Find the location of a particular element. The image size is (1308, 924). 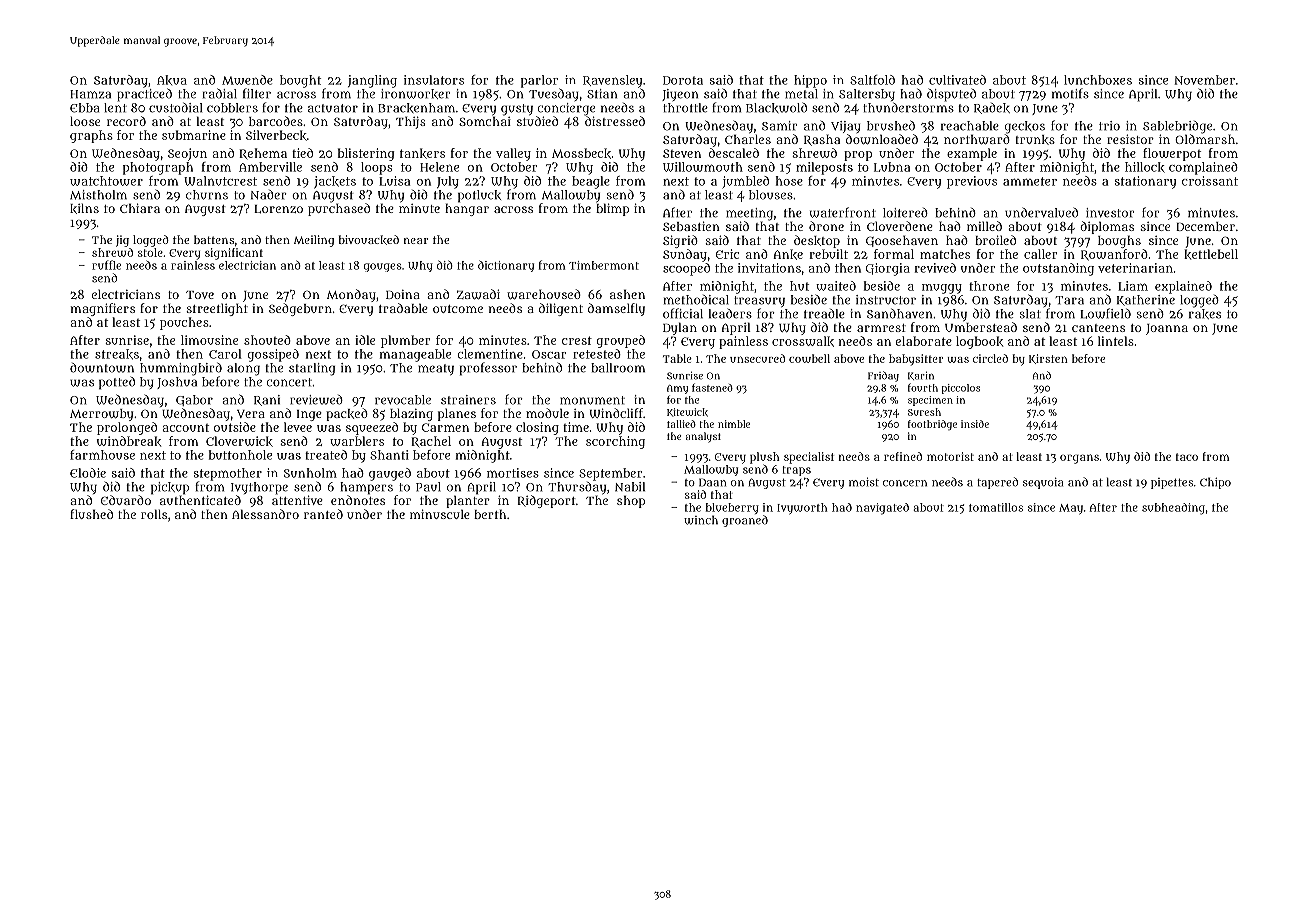

May is located at coordinates (1071, 509).
